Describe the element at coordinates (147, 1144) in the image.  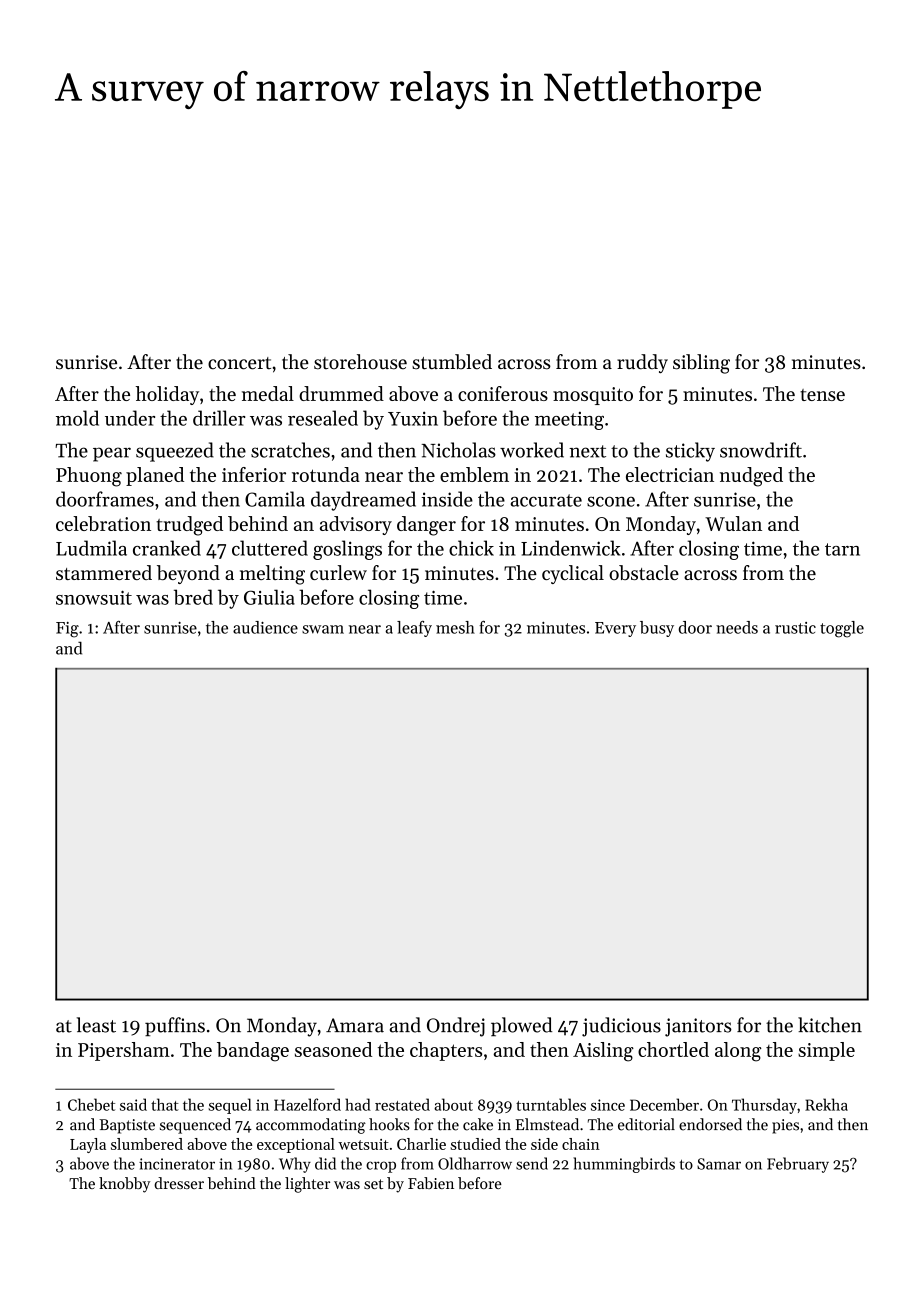
I see `slumbered` at that location.
